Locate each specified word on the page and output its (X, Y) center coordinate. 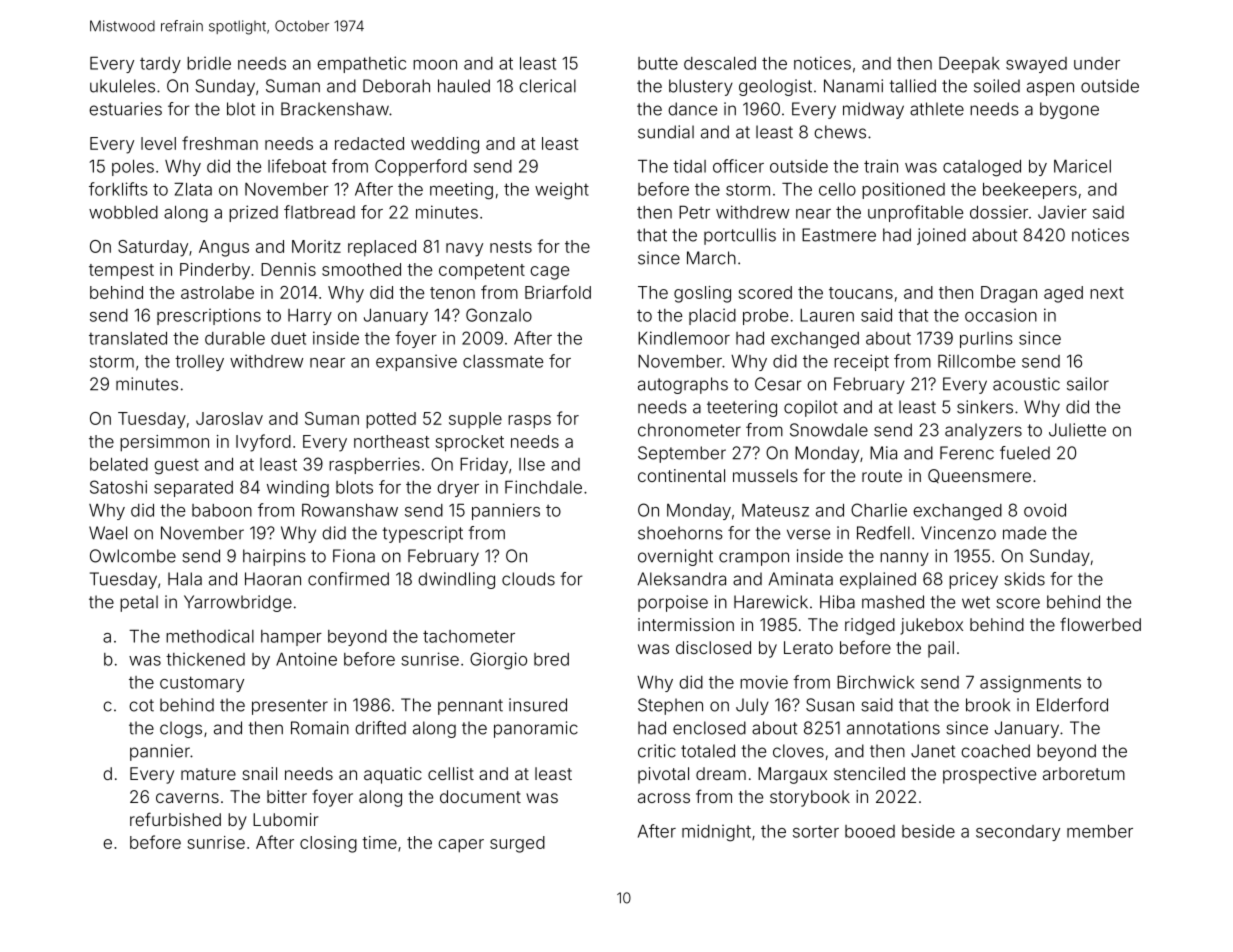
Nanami (853, 86)
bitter (287, 796)
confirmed (348, 579)
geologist (775, 87)
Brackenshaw (335, 109)
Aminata (801, 579)
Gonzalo (499, 315)
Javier (1062, 212)
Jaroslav (229, 418)
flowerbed (1100, 624)
